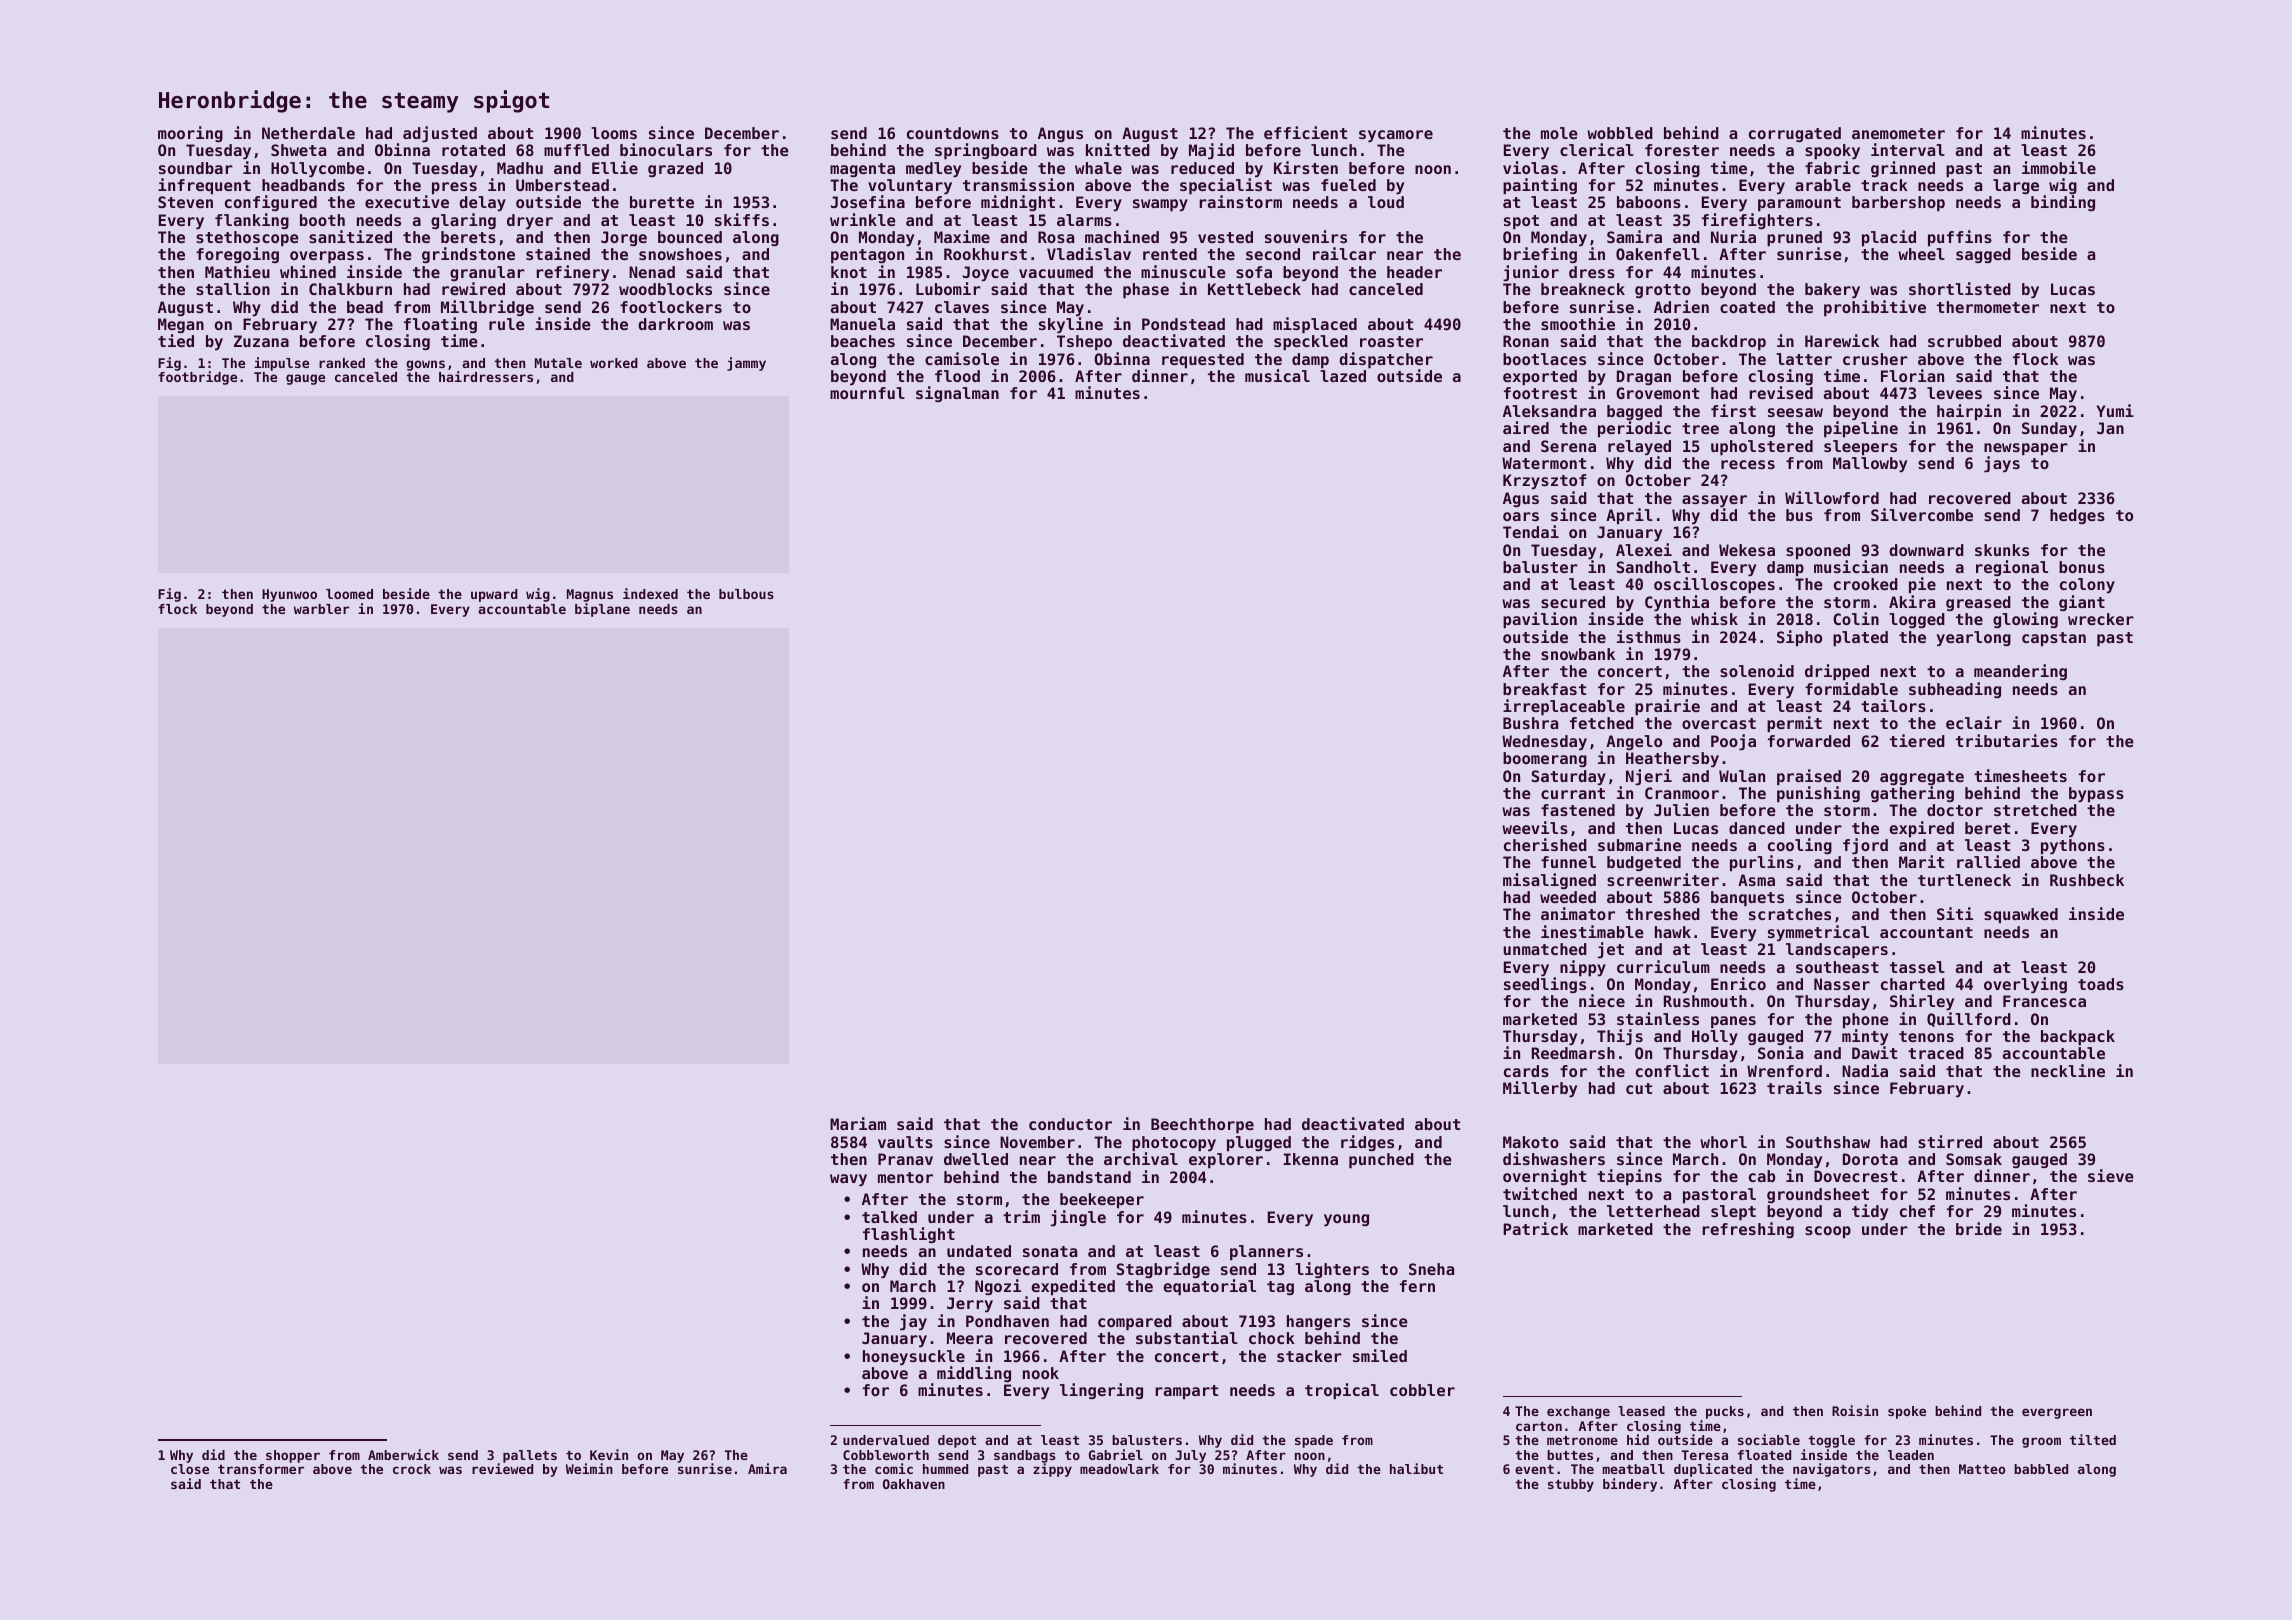  Describe the element at coordinates (1119, 1469) in the screenshot. I see `meadowlark` at that location.
